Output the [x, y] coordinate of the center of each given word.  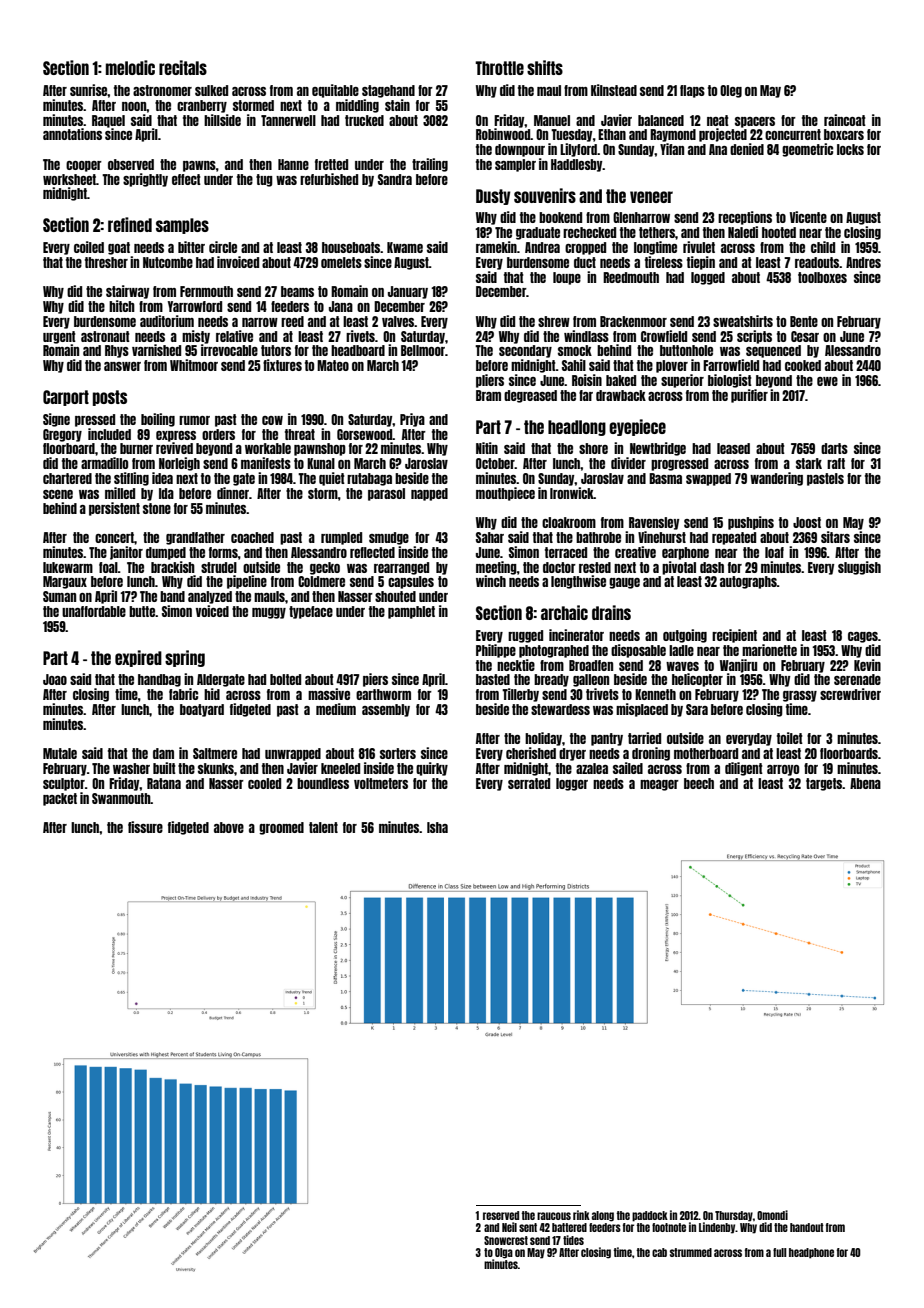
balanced [661, 120]
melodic [130, 67]
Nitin [487, 448]
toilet [790, 738]
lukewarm [68, 567]
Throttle [499, 68]
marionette [769, 650]
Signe [56, 420]
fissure [145, 827]
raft [836, 463]
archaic [564, 612]
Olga [504, 1253]
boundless [323, 783]
